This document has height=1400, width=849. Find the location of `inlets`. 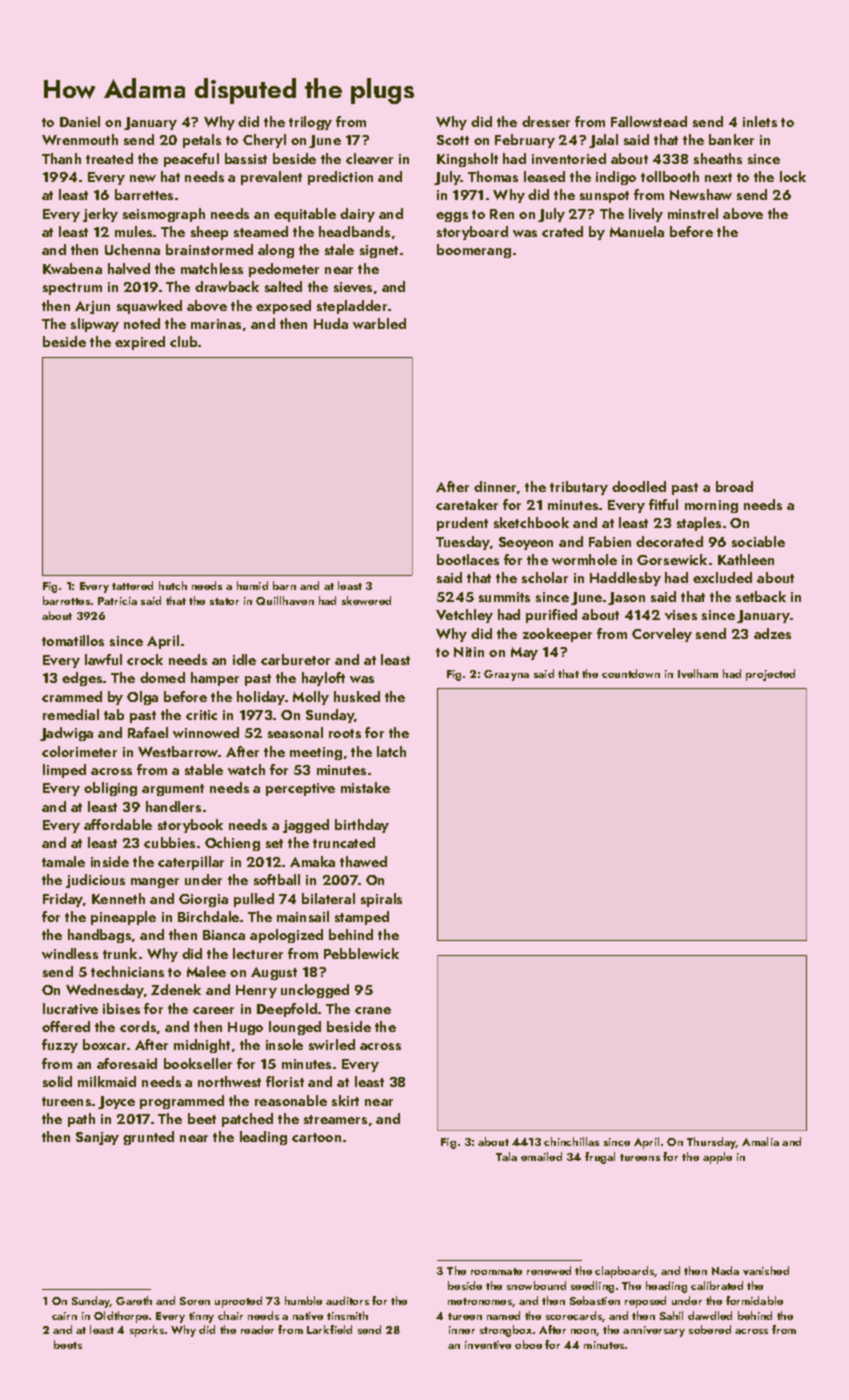

inlets is located at coordinates (760, 121).
